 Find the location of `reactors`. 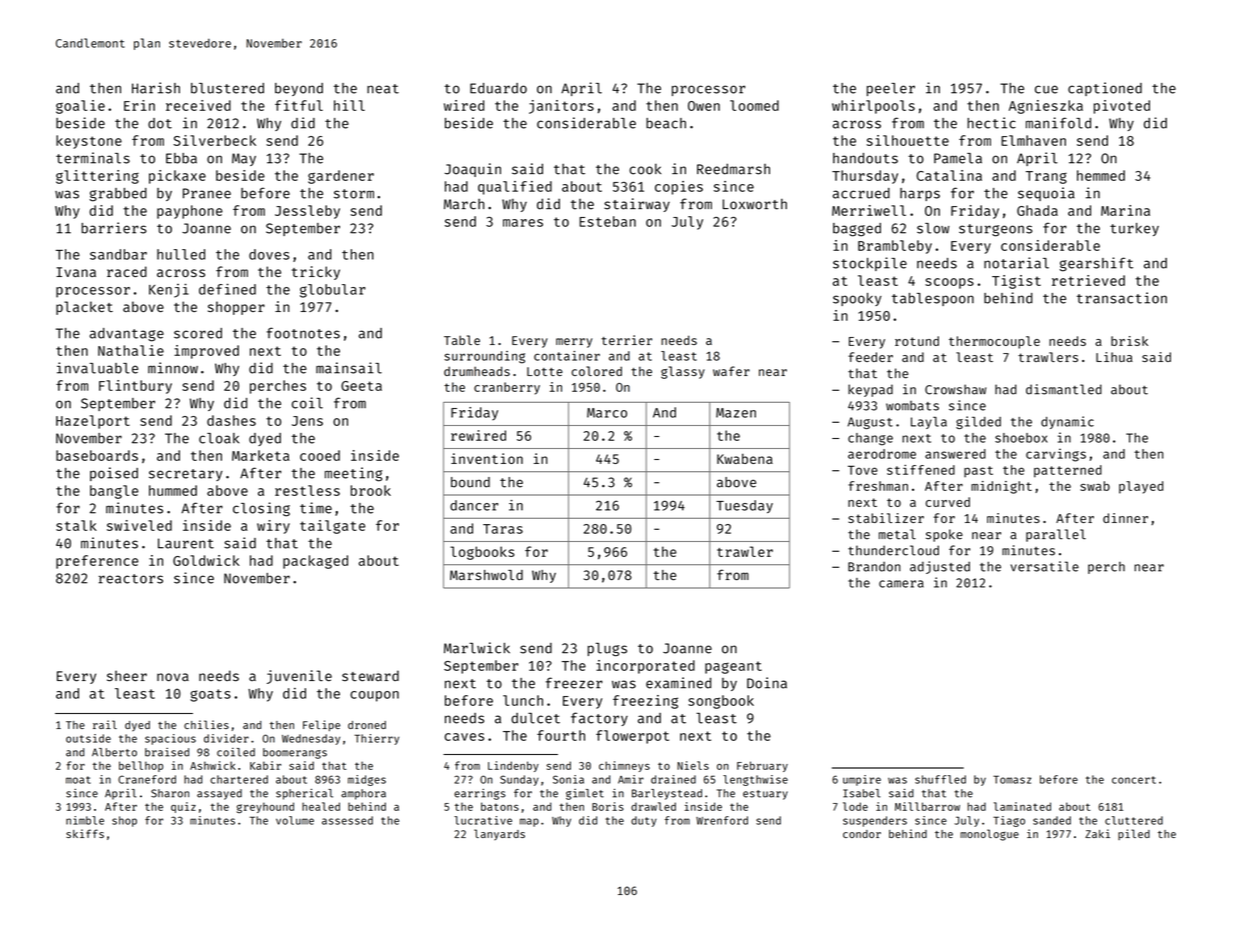

reactors is located at coordinates (131, 579).
